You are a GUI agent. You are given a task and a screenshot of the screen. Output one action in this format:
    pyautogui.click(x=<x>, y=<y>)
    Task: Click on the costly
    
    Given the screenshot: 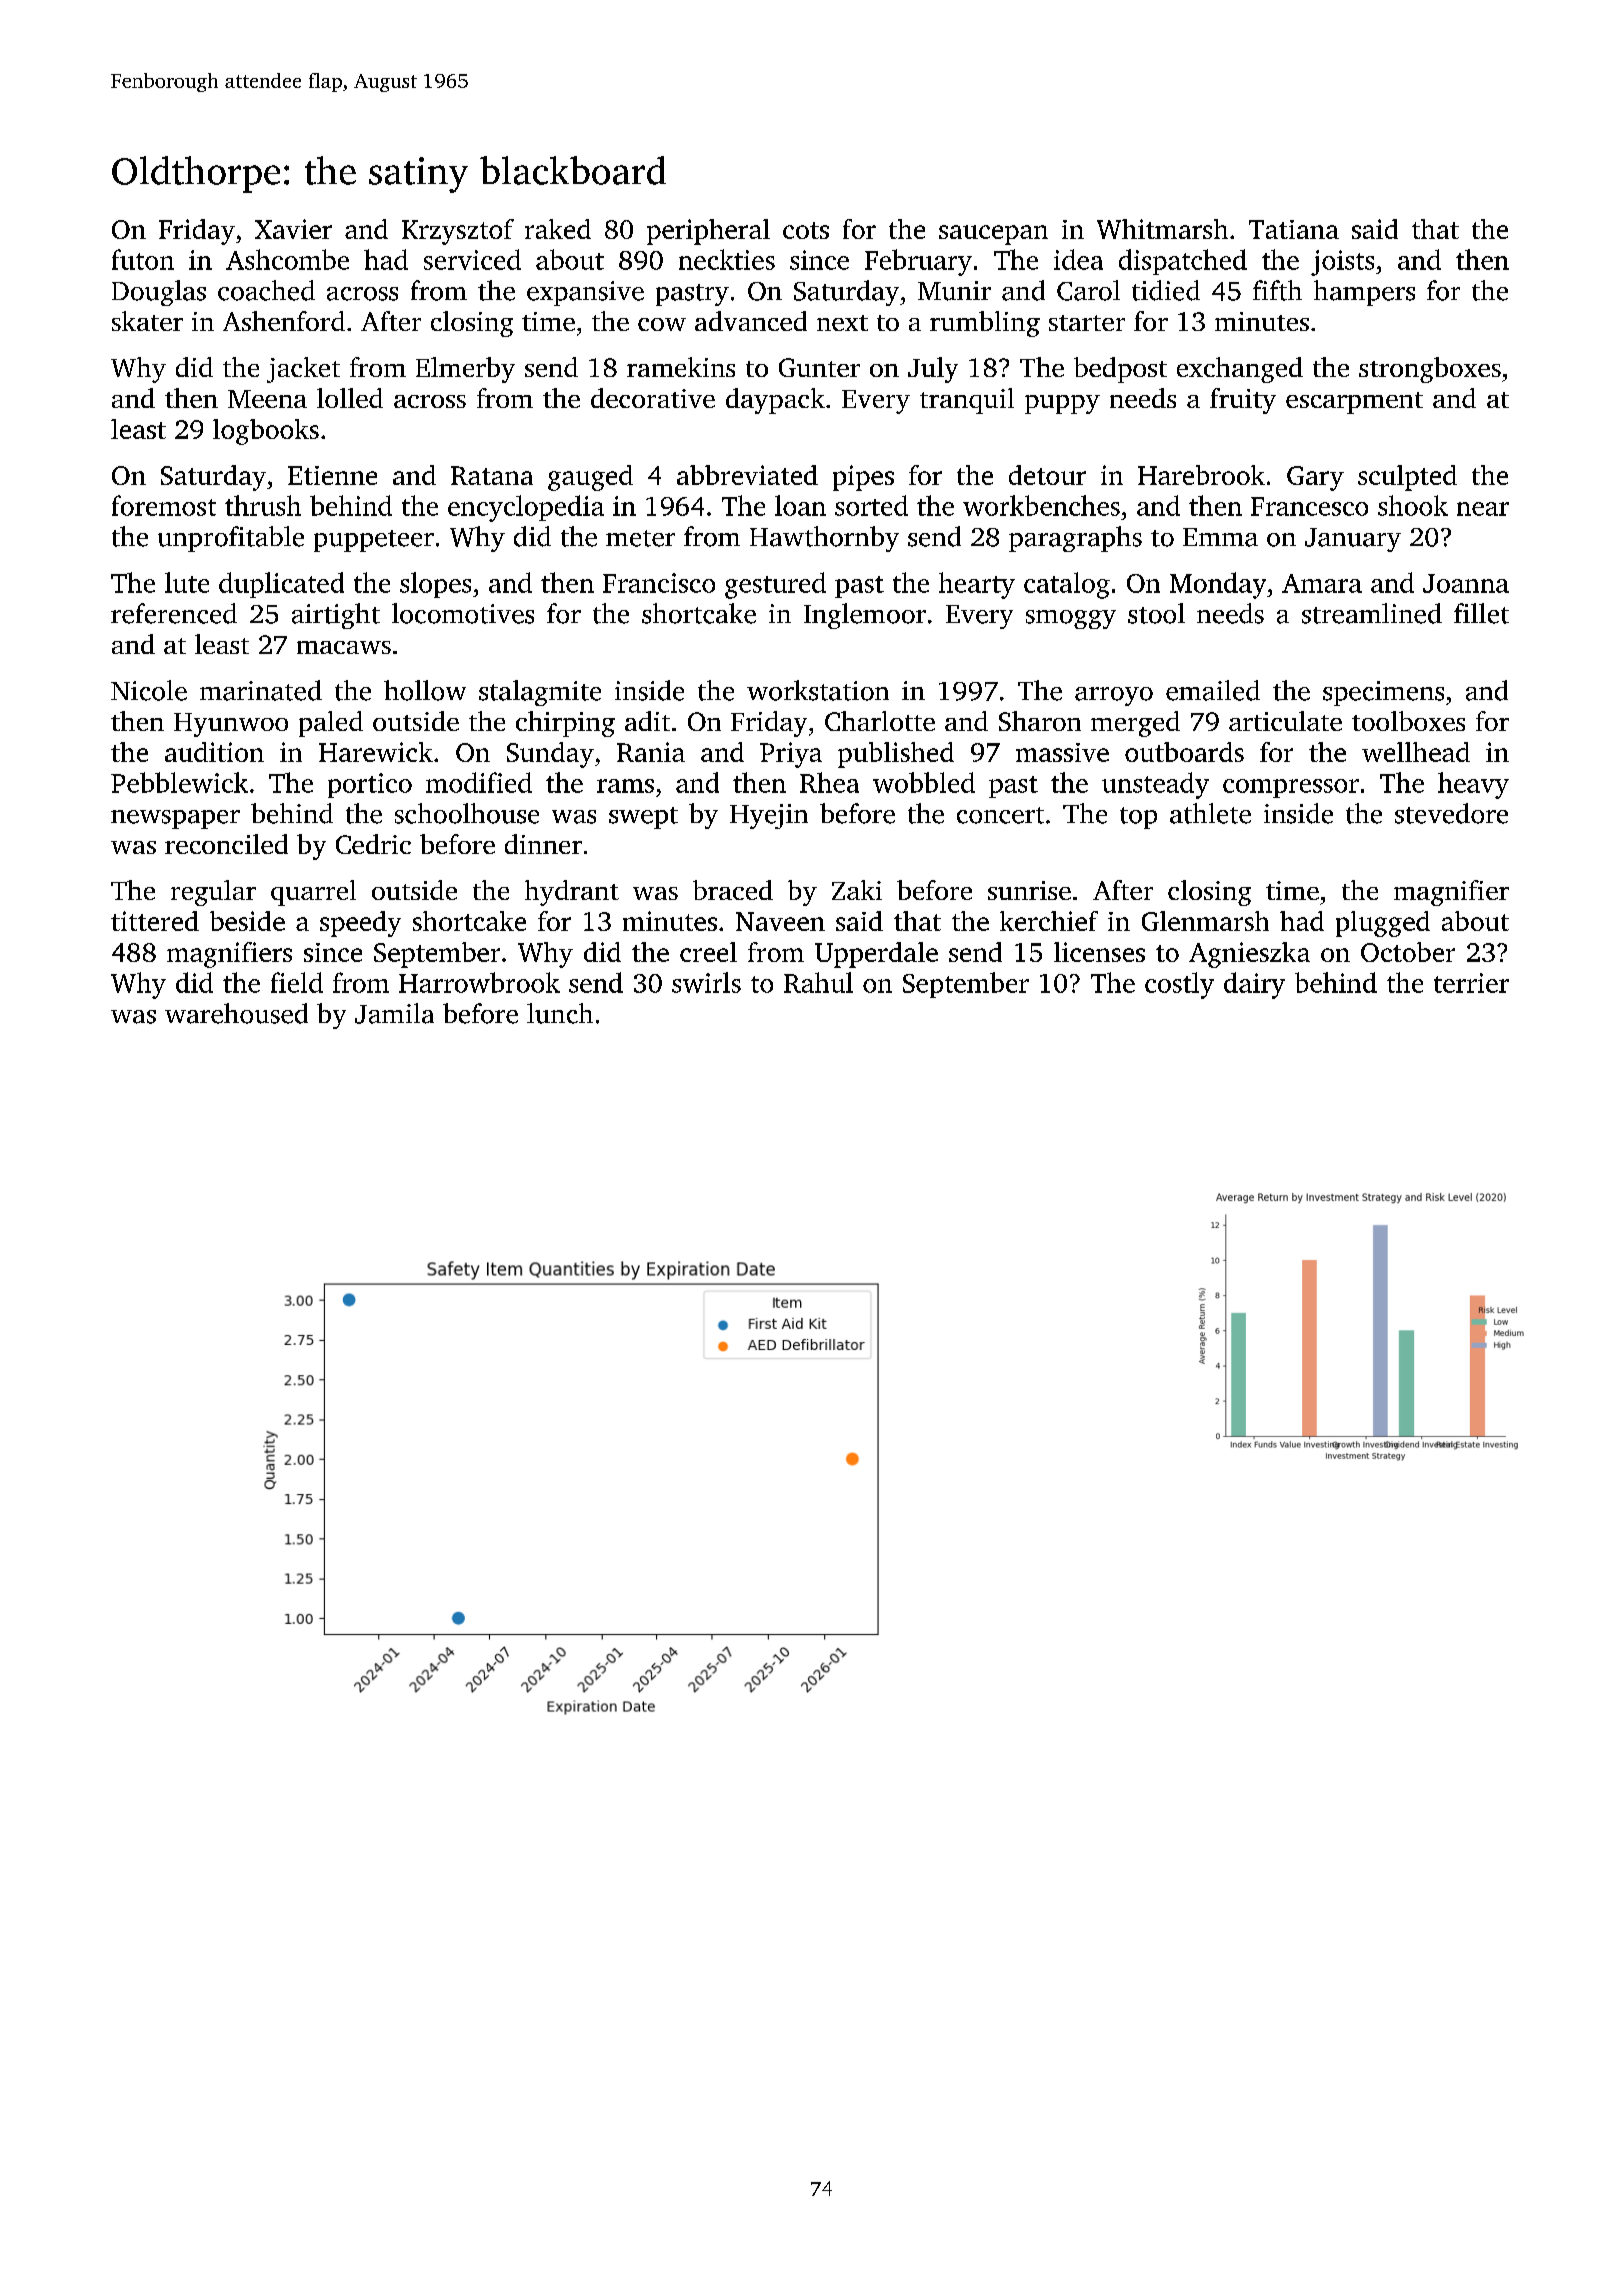 What is the action you would take?
    pyautogui.click(x=1179, y=985)
